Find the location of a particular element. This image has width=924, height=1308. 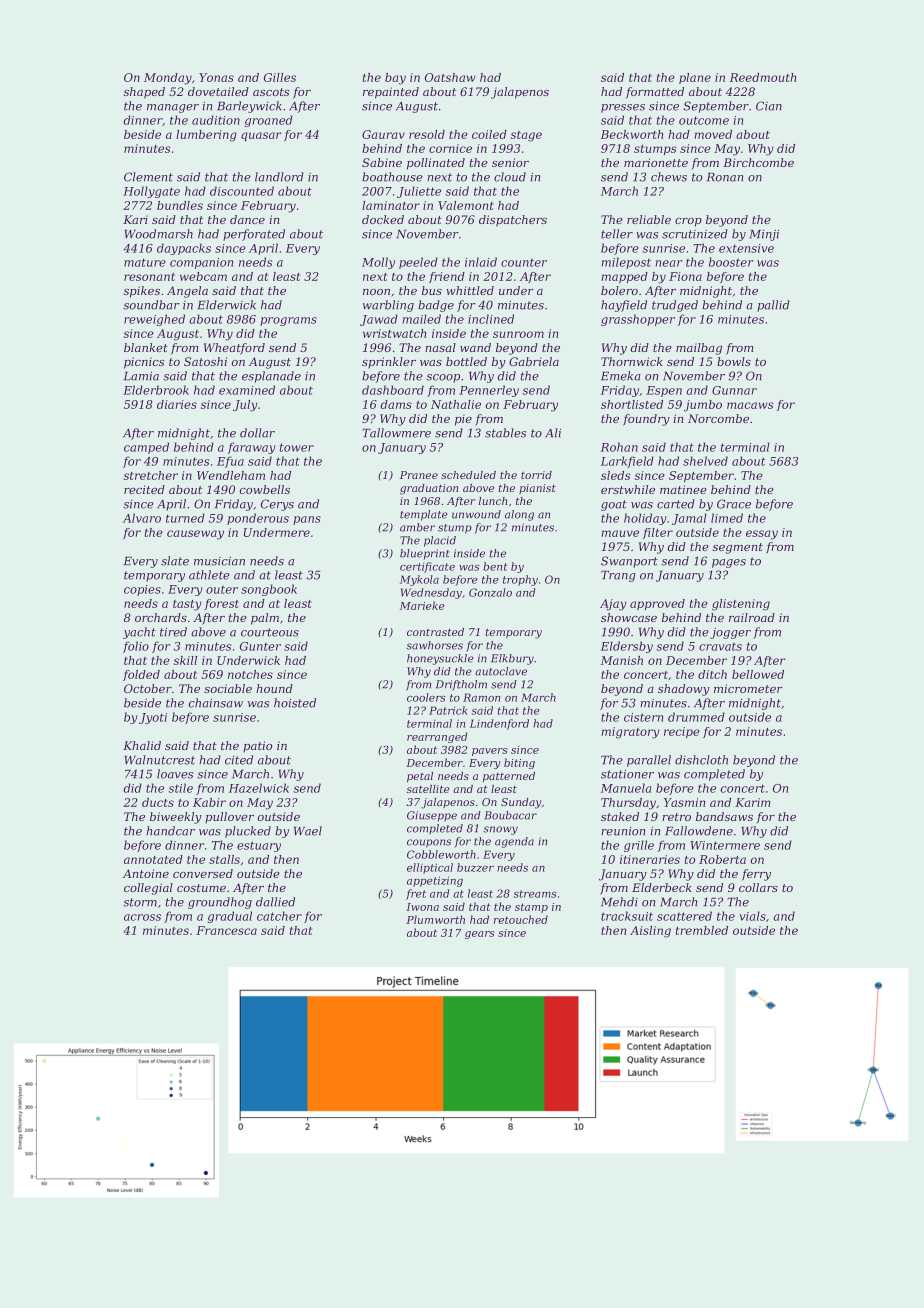

trudged is located at coordinates (675, 306).
